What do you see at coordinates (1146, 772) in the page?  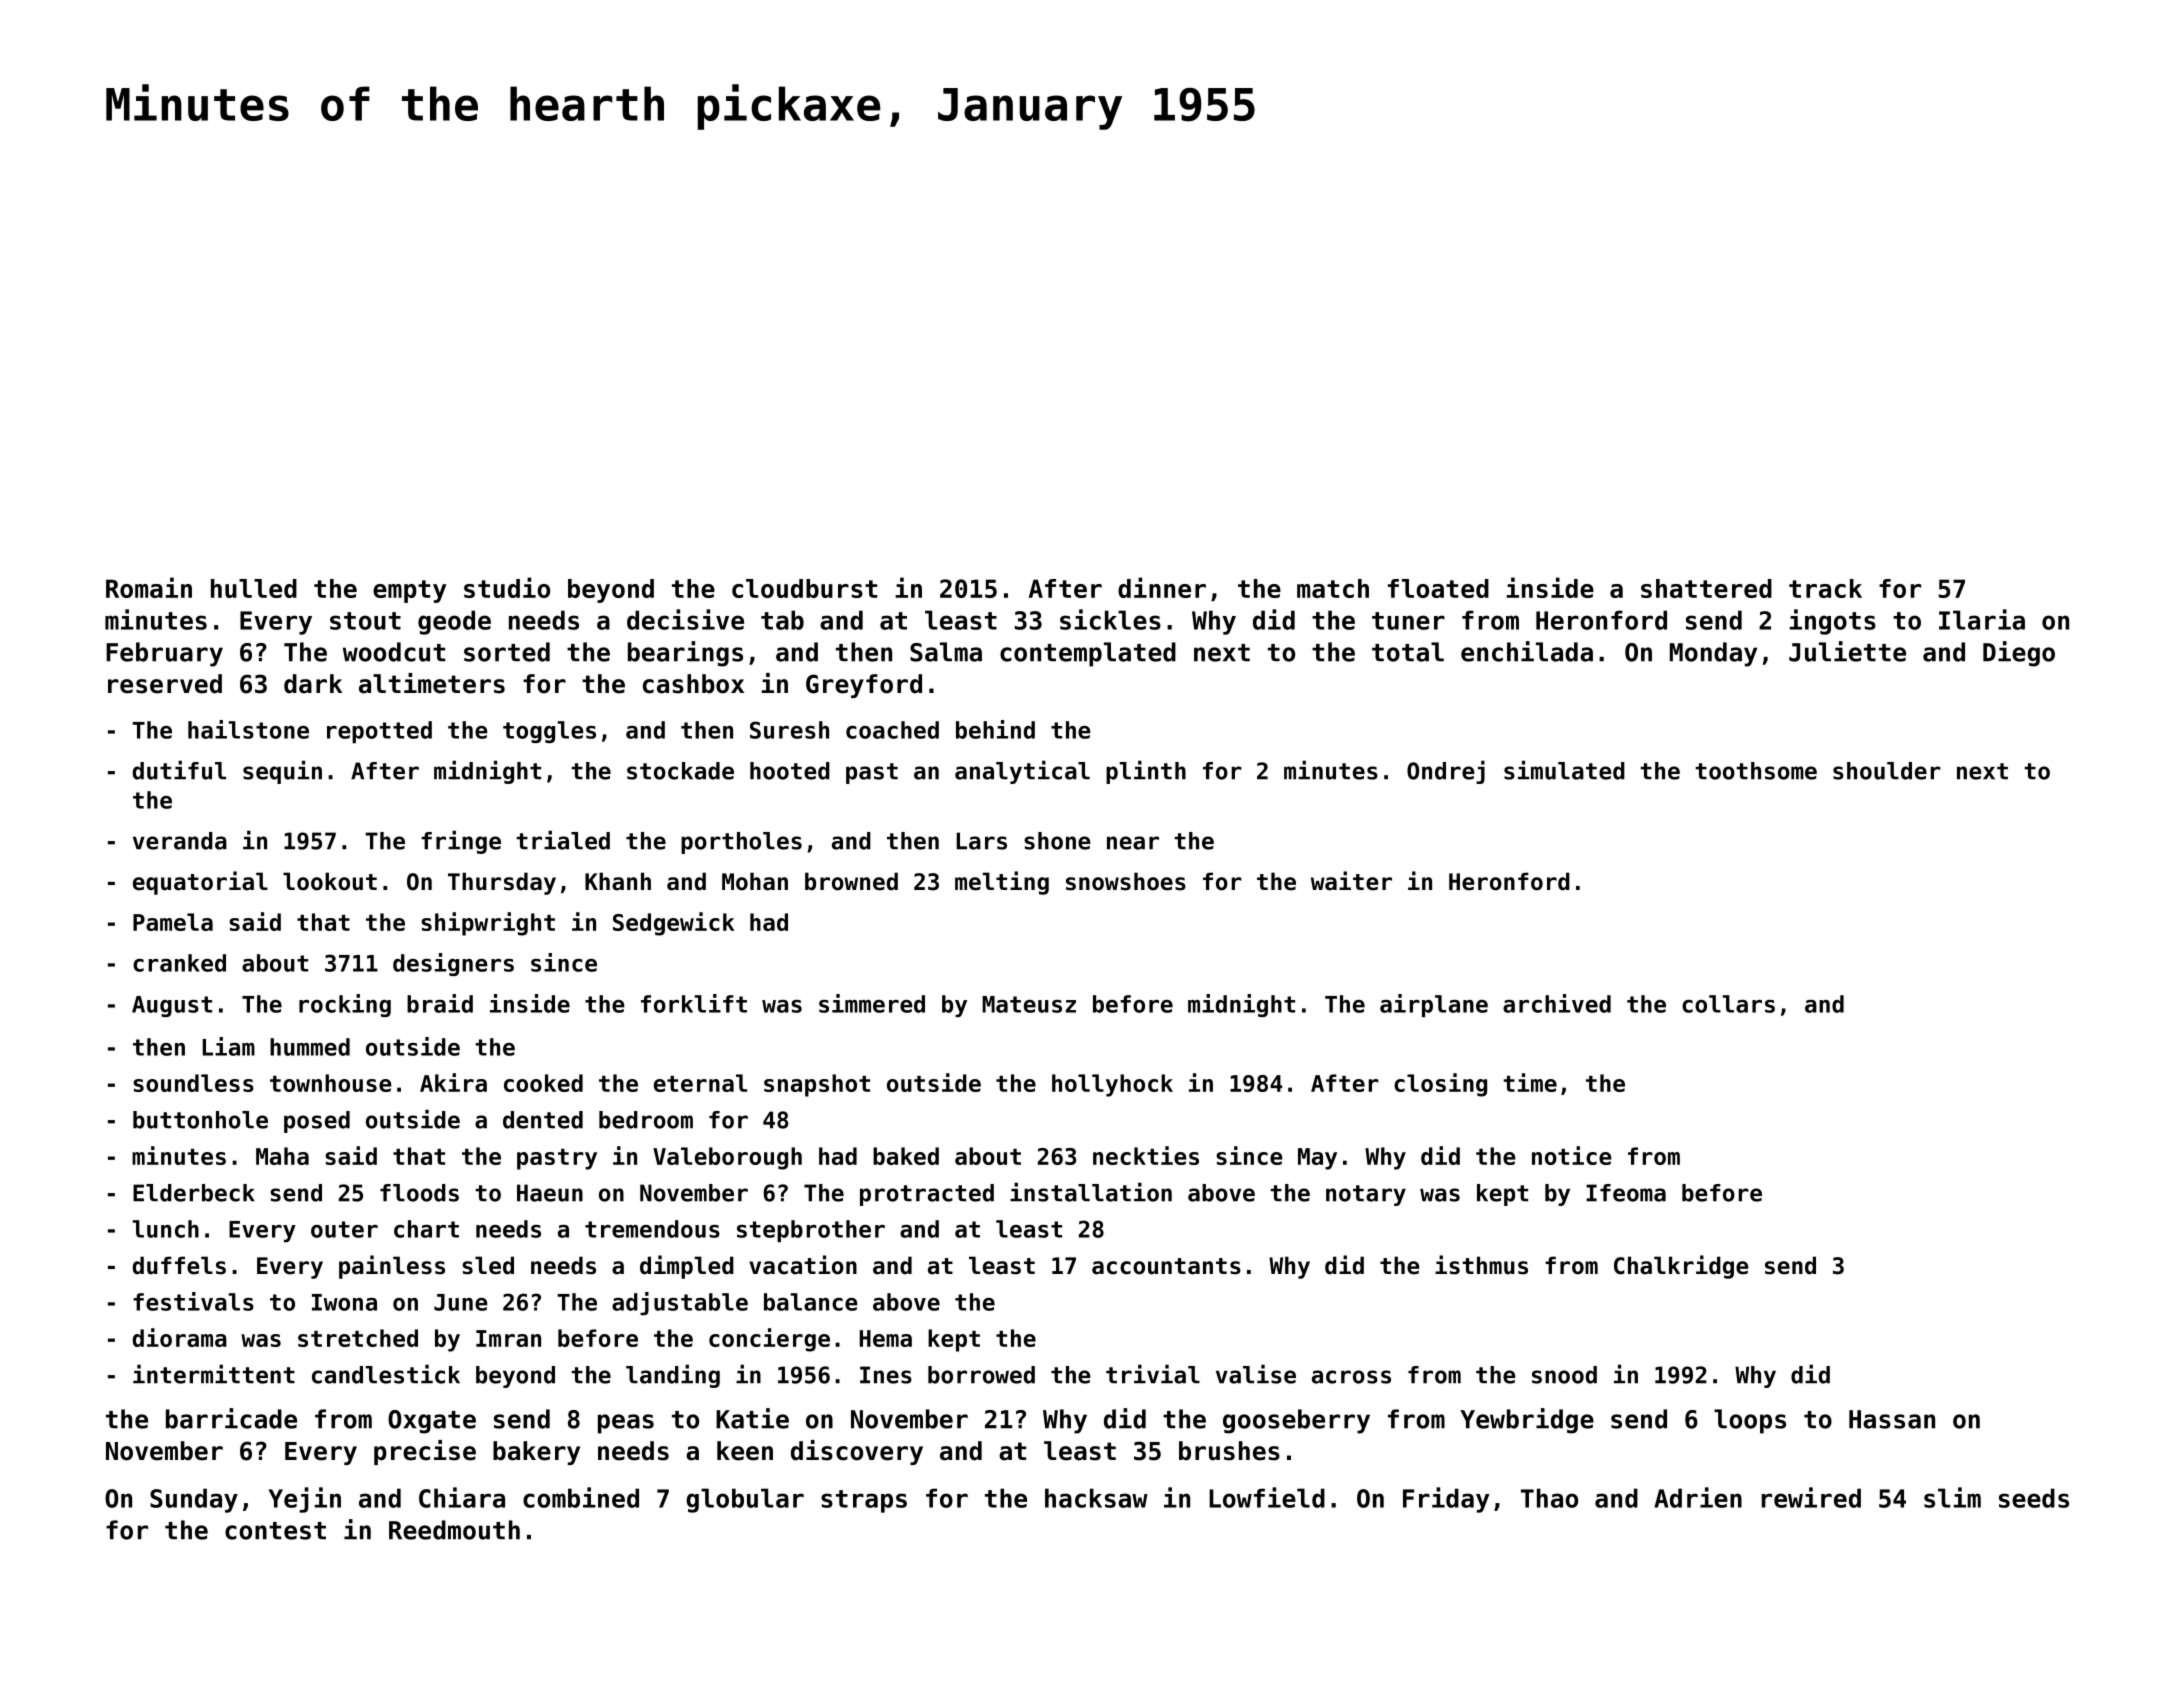 I see `plinth` at bounding box center [1146, 772].
